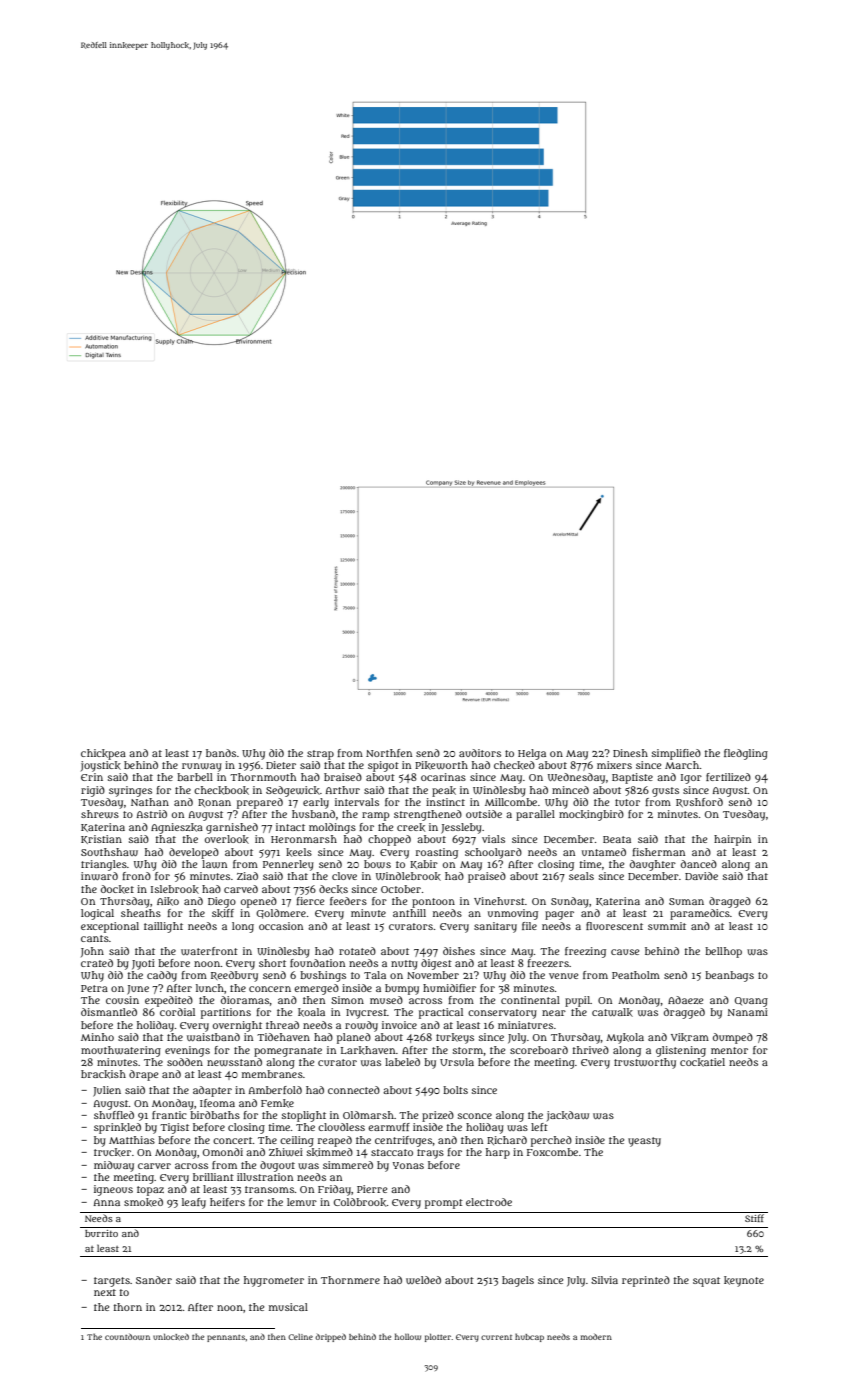  I want to click on bands, so click(221, 753).
